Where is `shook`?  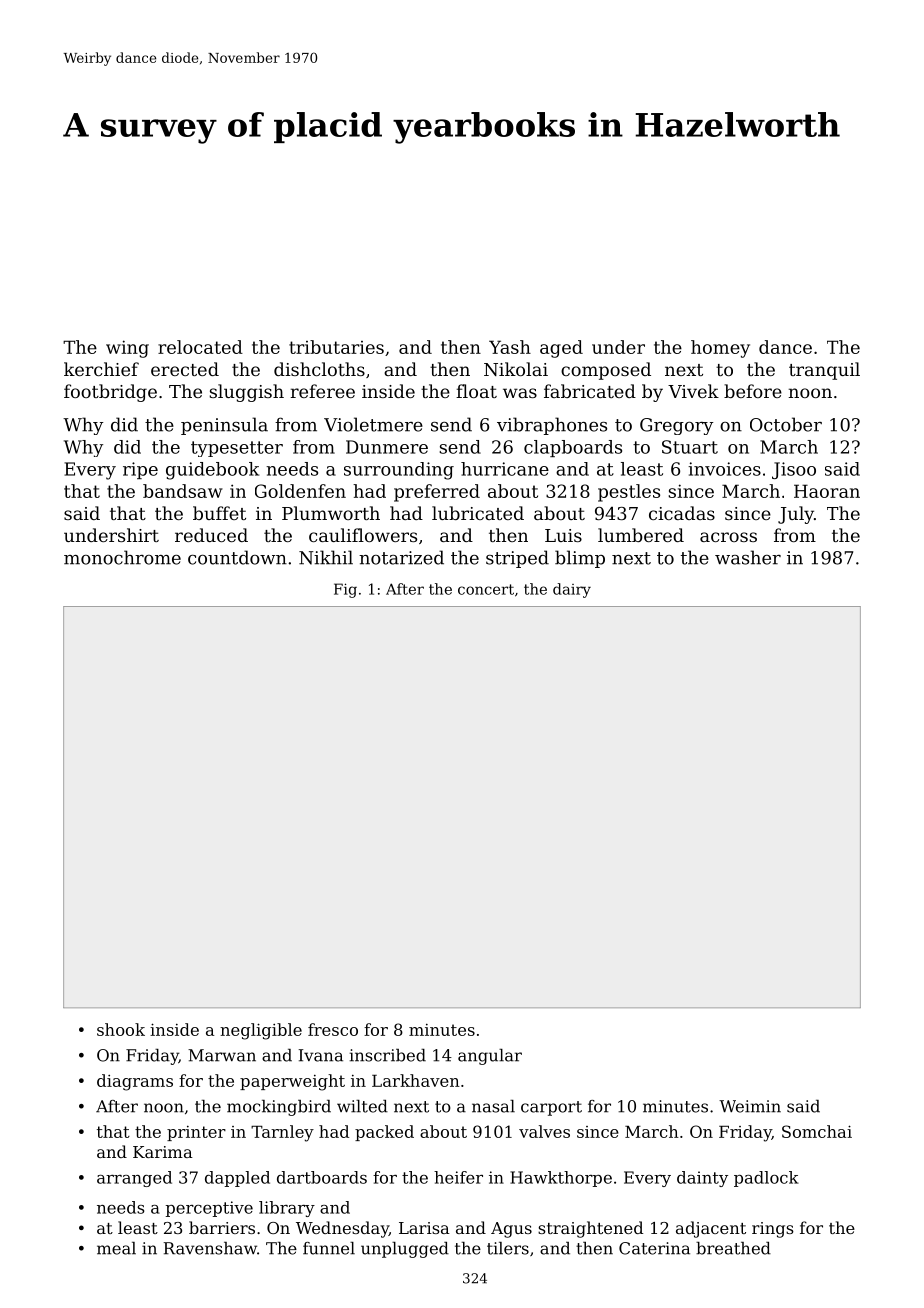
shook is located at coordinates (121, 1029).
